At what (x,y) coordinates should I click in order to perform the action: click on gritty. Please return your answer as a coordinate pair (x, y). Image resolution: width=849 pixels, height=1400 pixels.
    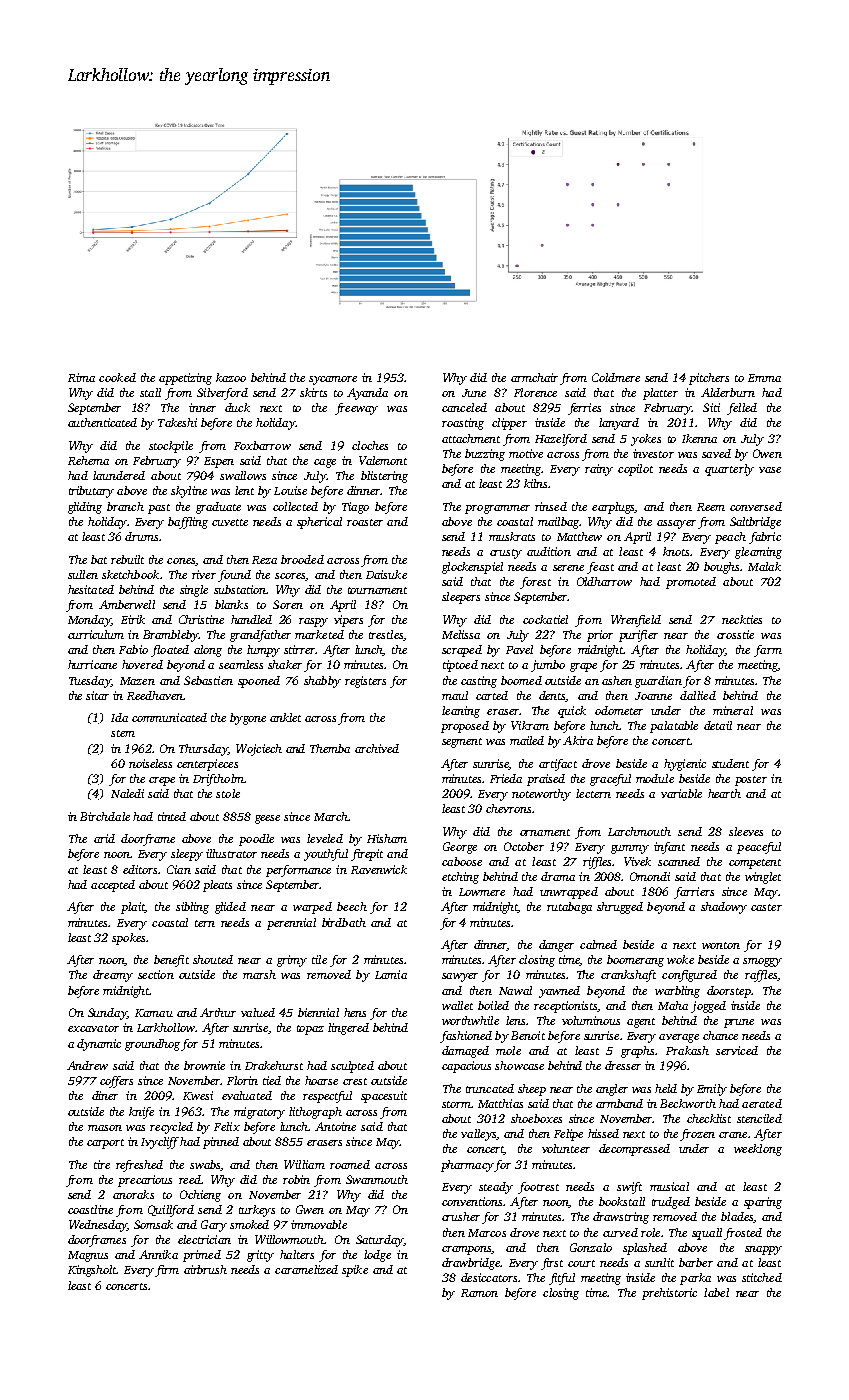
    Looking at the image, I should click on (260, 1256).
